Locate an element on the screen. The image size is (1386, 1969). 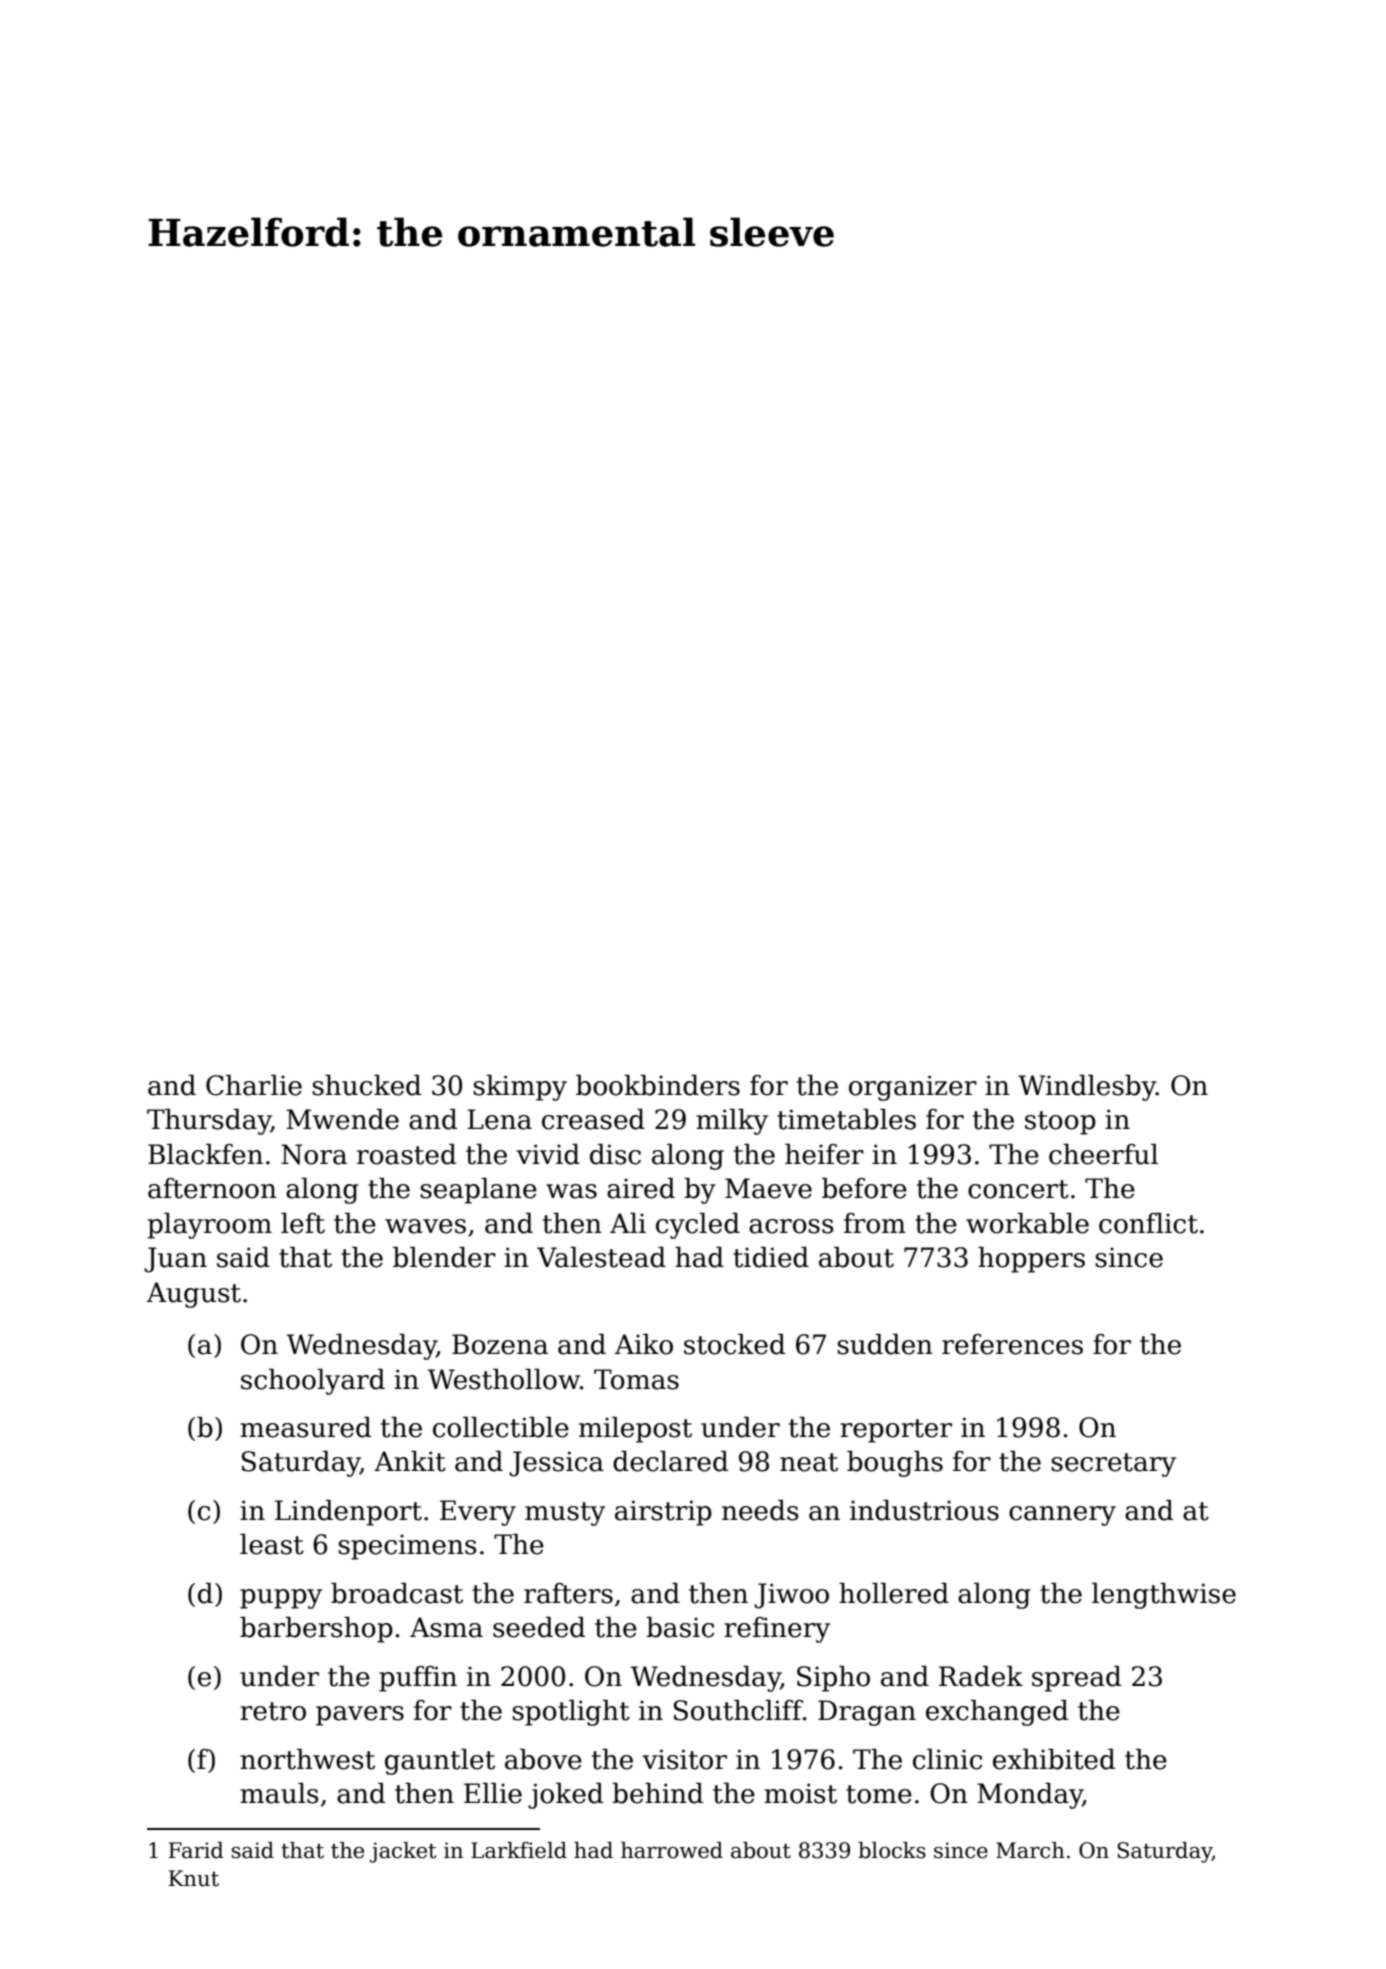
before is located at coordinates (864, 1188).
